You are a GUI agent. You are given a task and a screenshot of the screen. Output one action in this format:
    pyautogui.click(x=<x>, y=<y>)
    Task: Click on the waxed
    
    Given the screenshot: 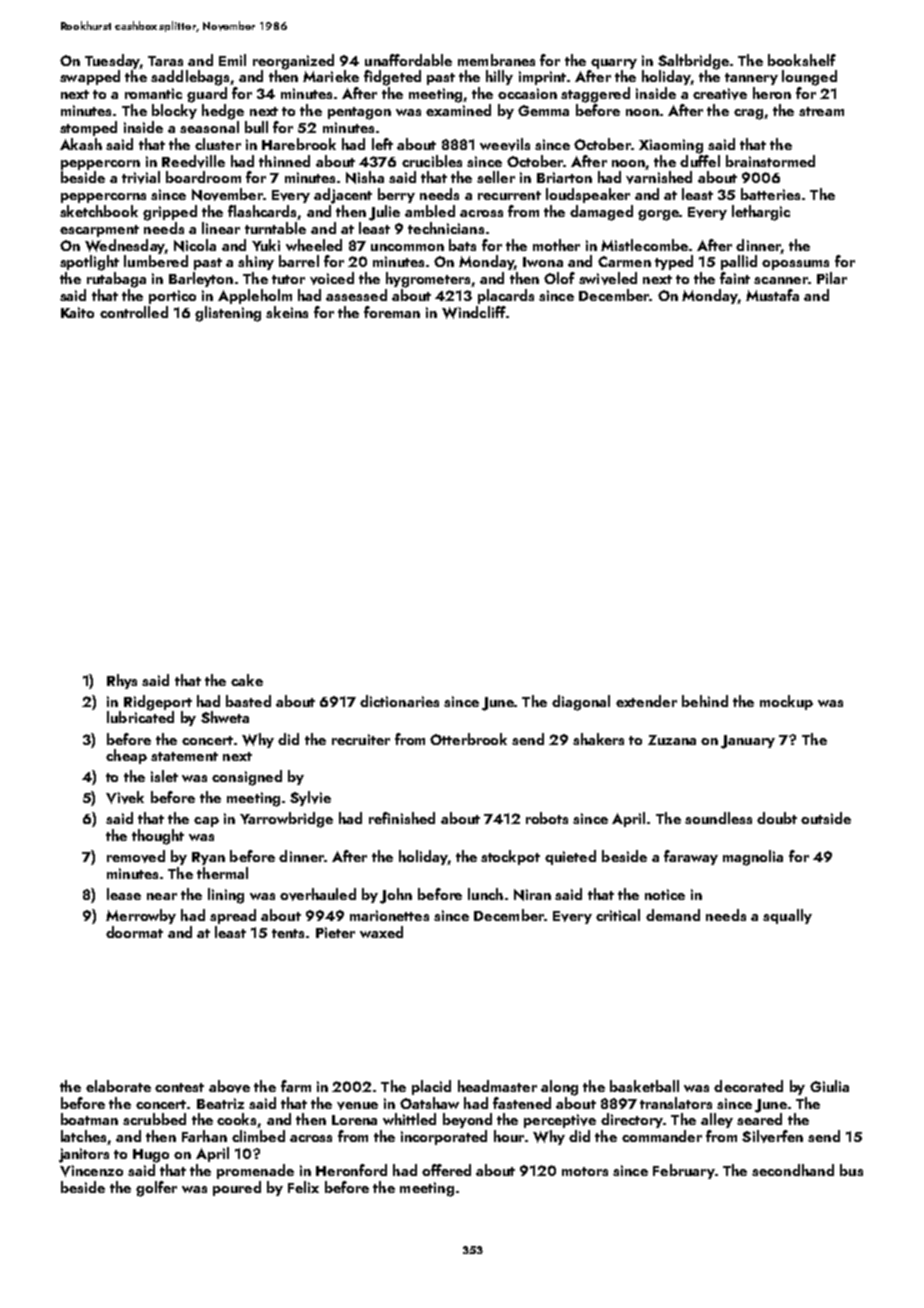 What is the action you would take?
    pyautogui.click(x=381, y=932)
